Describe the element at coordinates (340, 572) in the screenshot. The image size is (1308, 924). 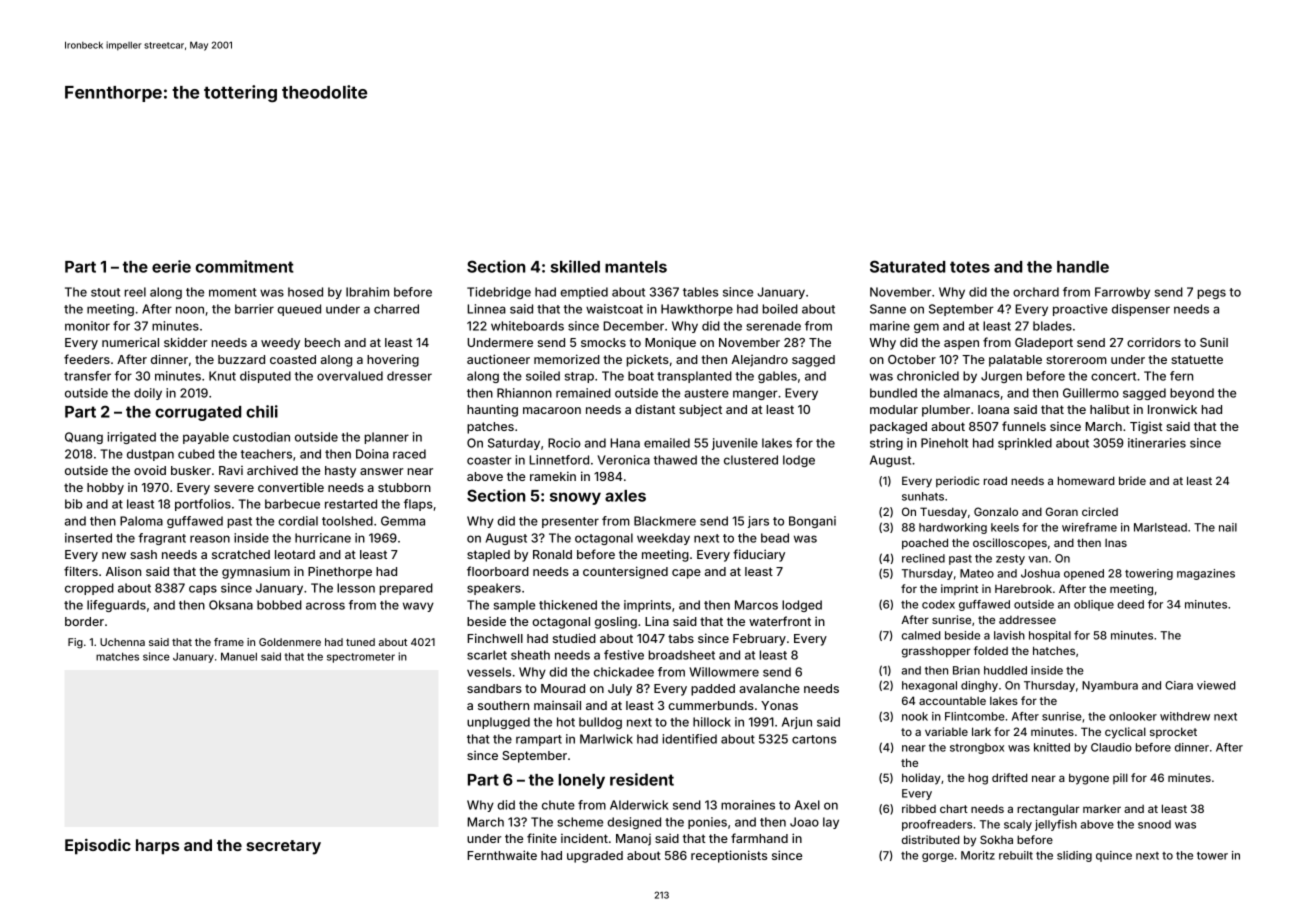
I see `Pinethorpe` at that location.
